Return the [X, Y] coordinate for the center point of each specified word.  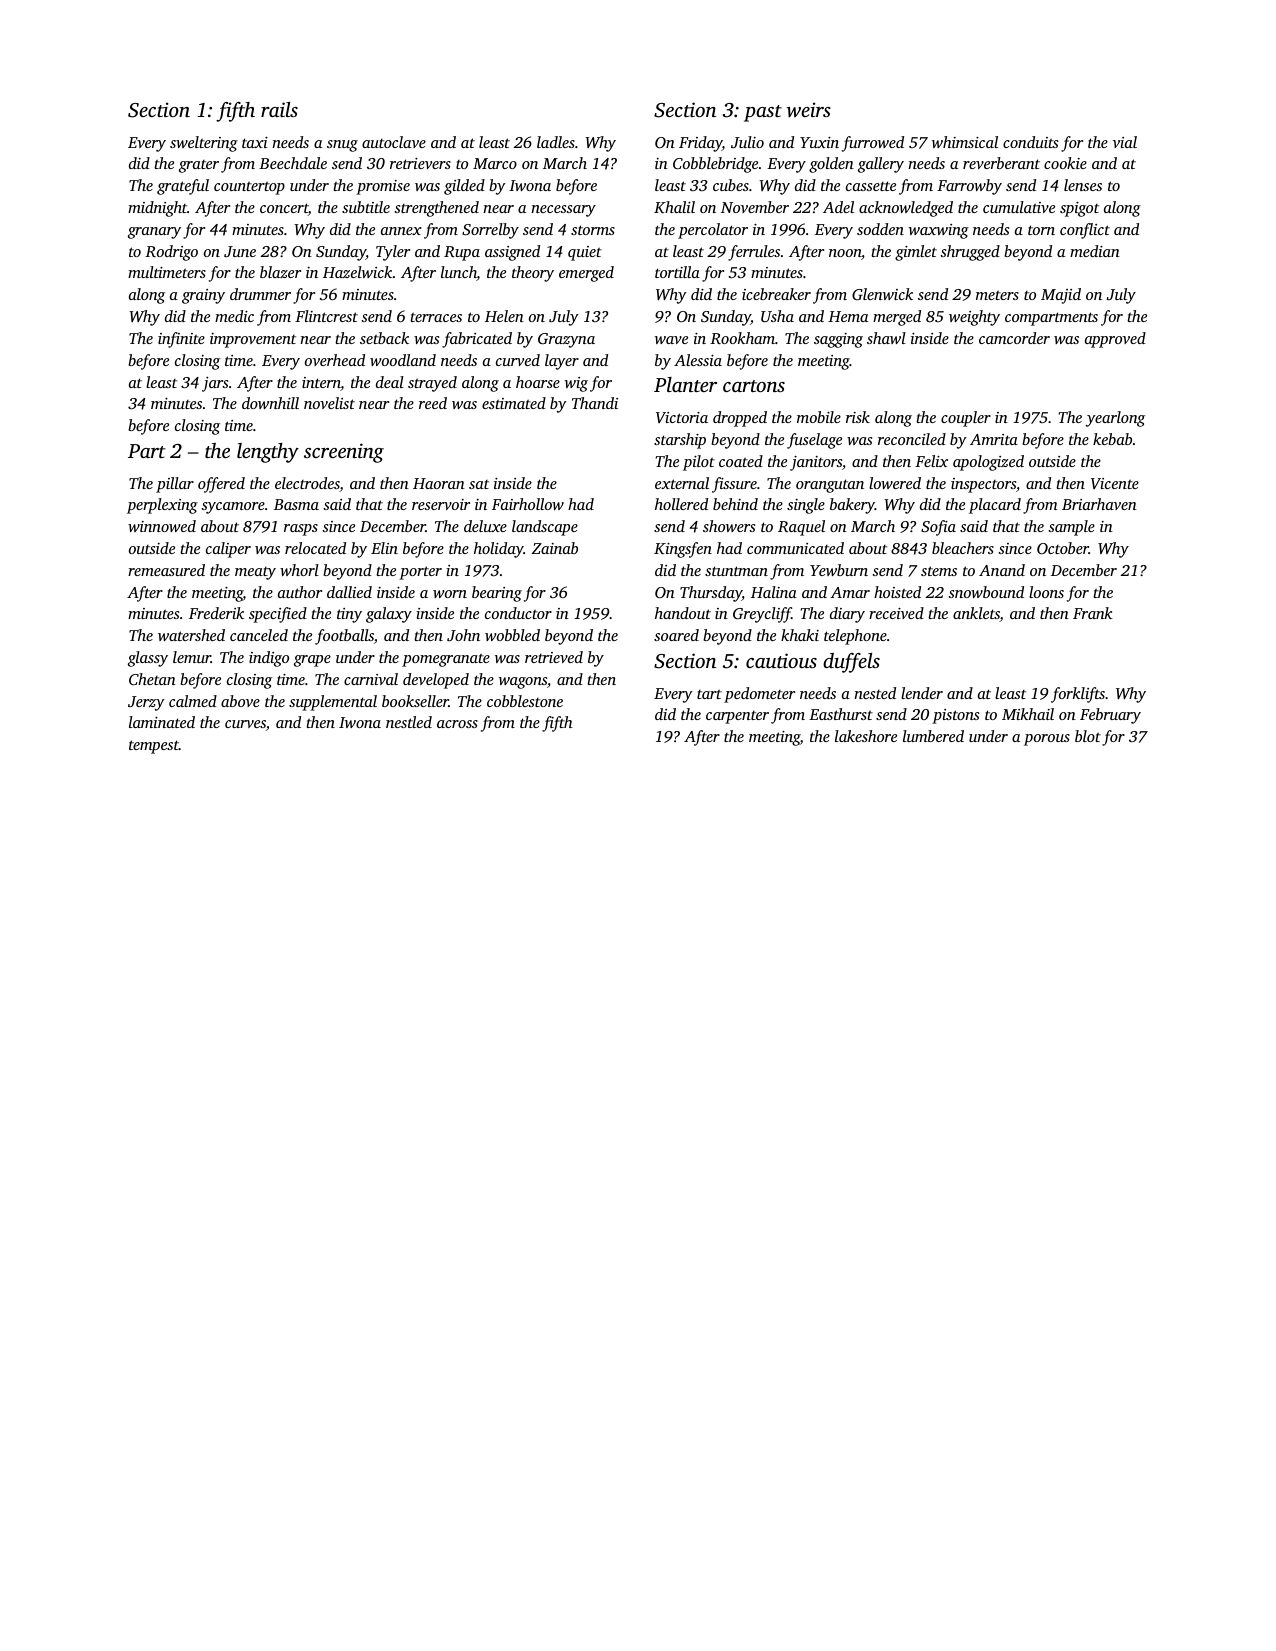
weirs [808, 110]
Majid [1061, 296]
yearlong [1115, 419]
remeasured [166, 570]
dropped [740, 419]
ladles [556, 142]
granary [154, 233]
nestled [409, 722]
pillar [175, 485]
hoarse [538, 382]
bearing [497, 594]
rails [279, 109]
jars [215, 384]
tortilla [677, 272]
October [1063, 548]
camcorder [1014, 338]
